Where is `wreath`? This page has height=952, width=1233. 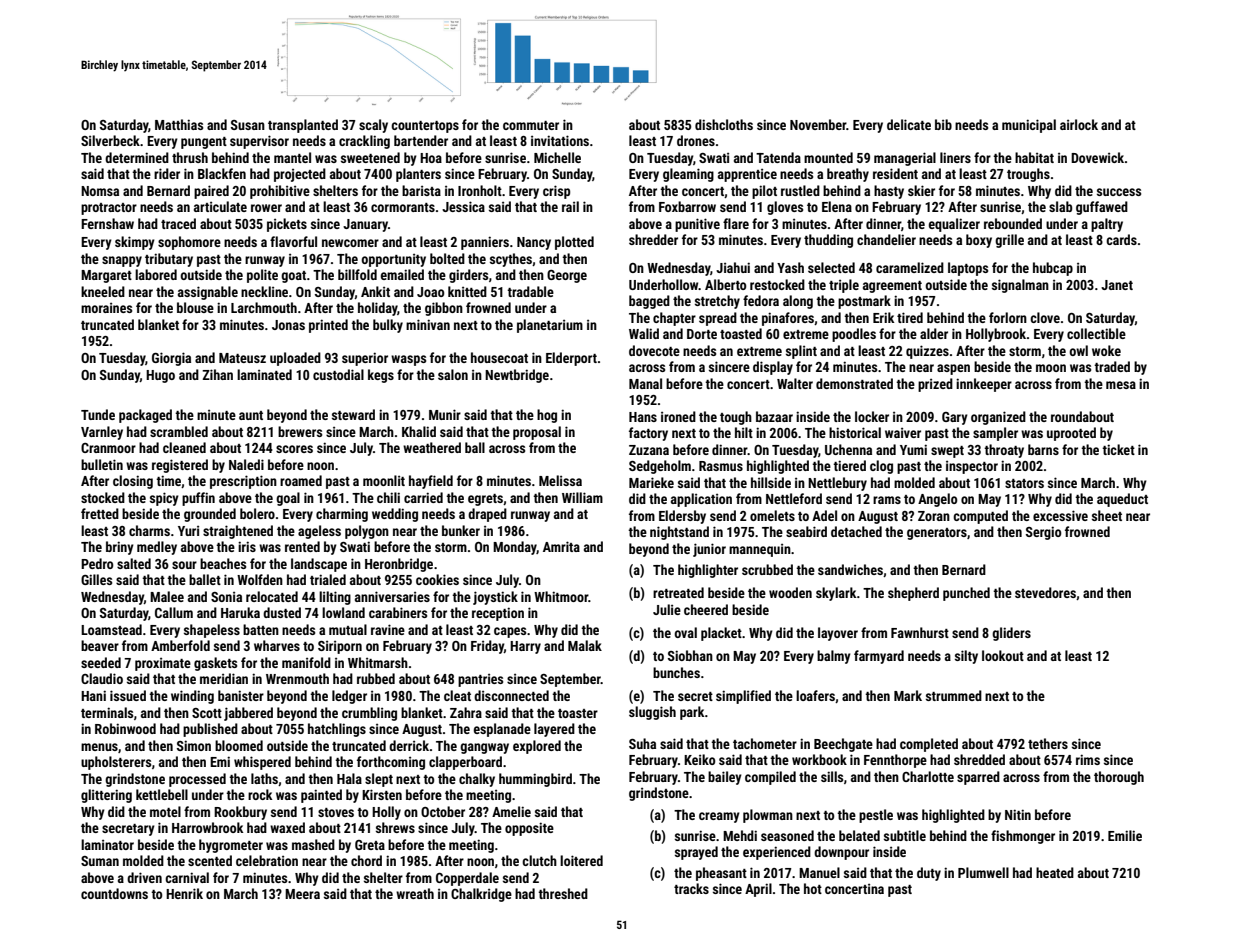
wreath is located at coordinates (415, 893).
